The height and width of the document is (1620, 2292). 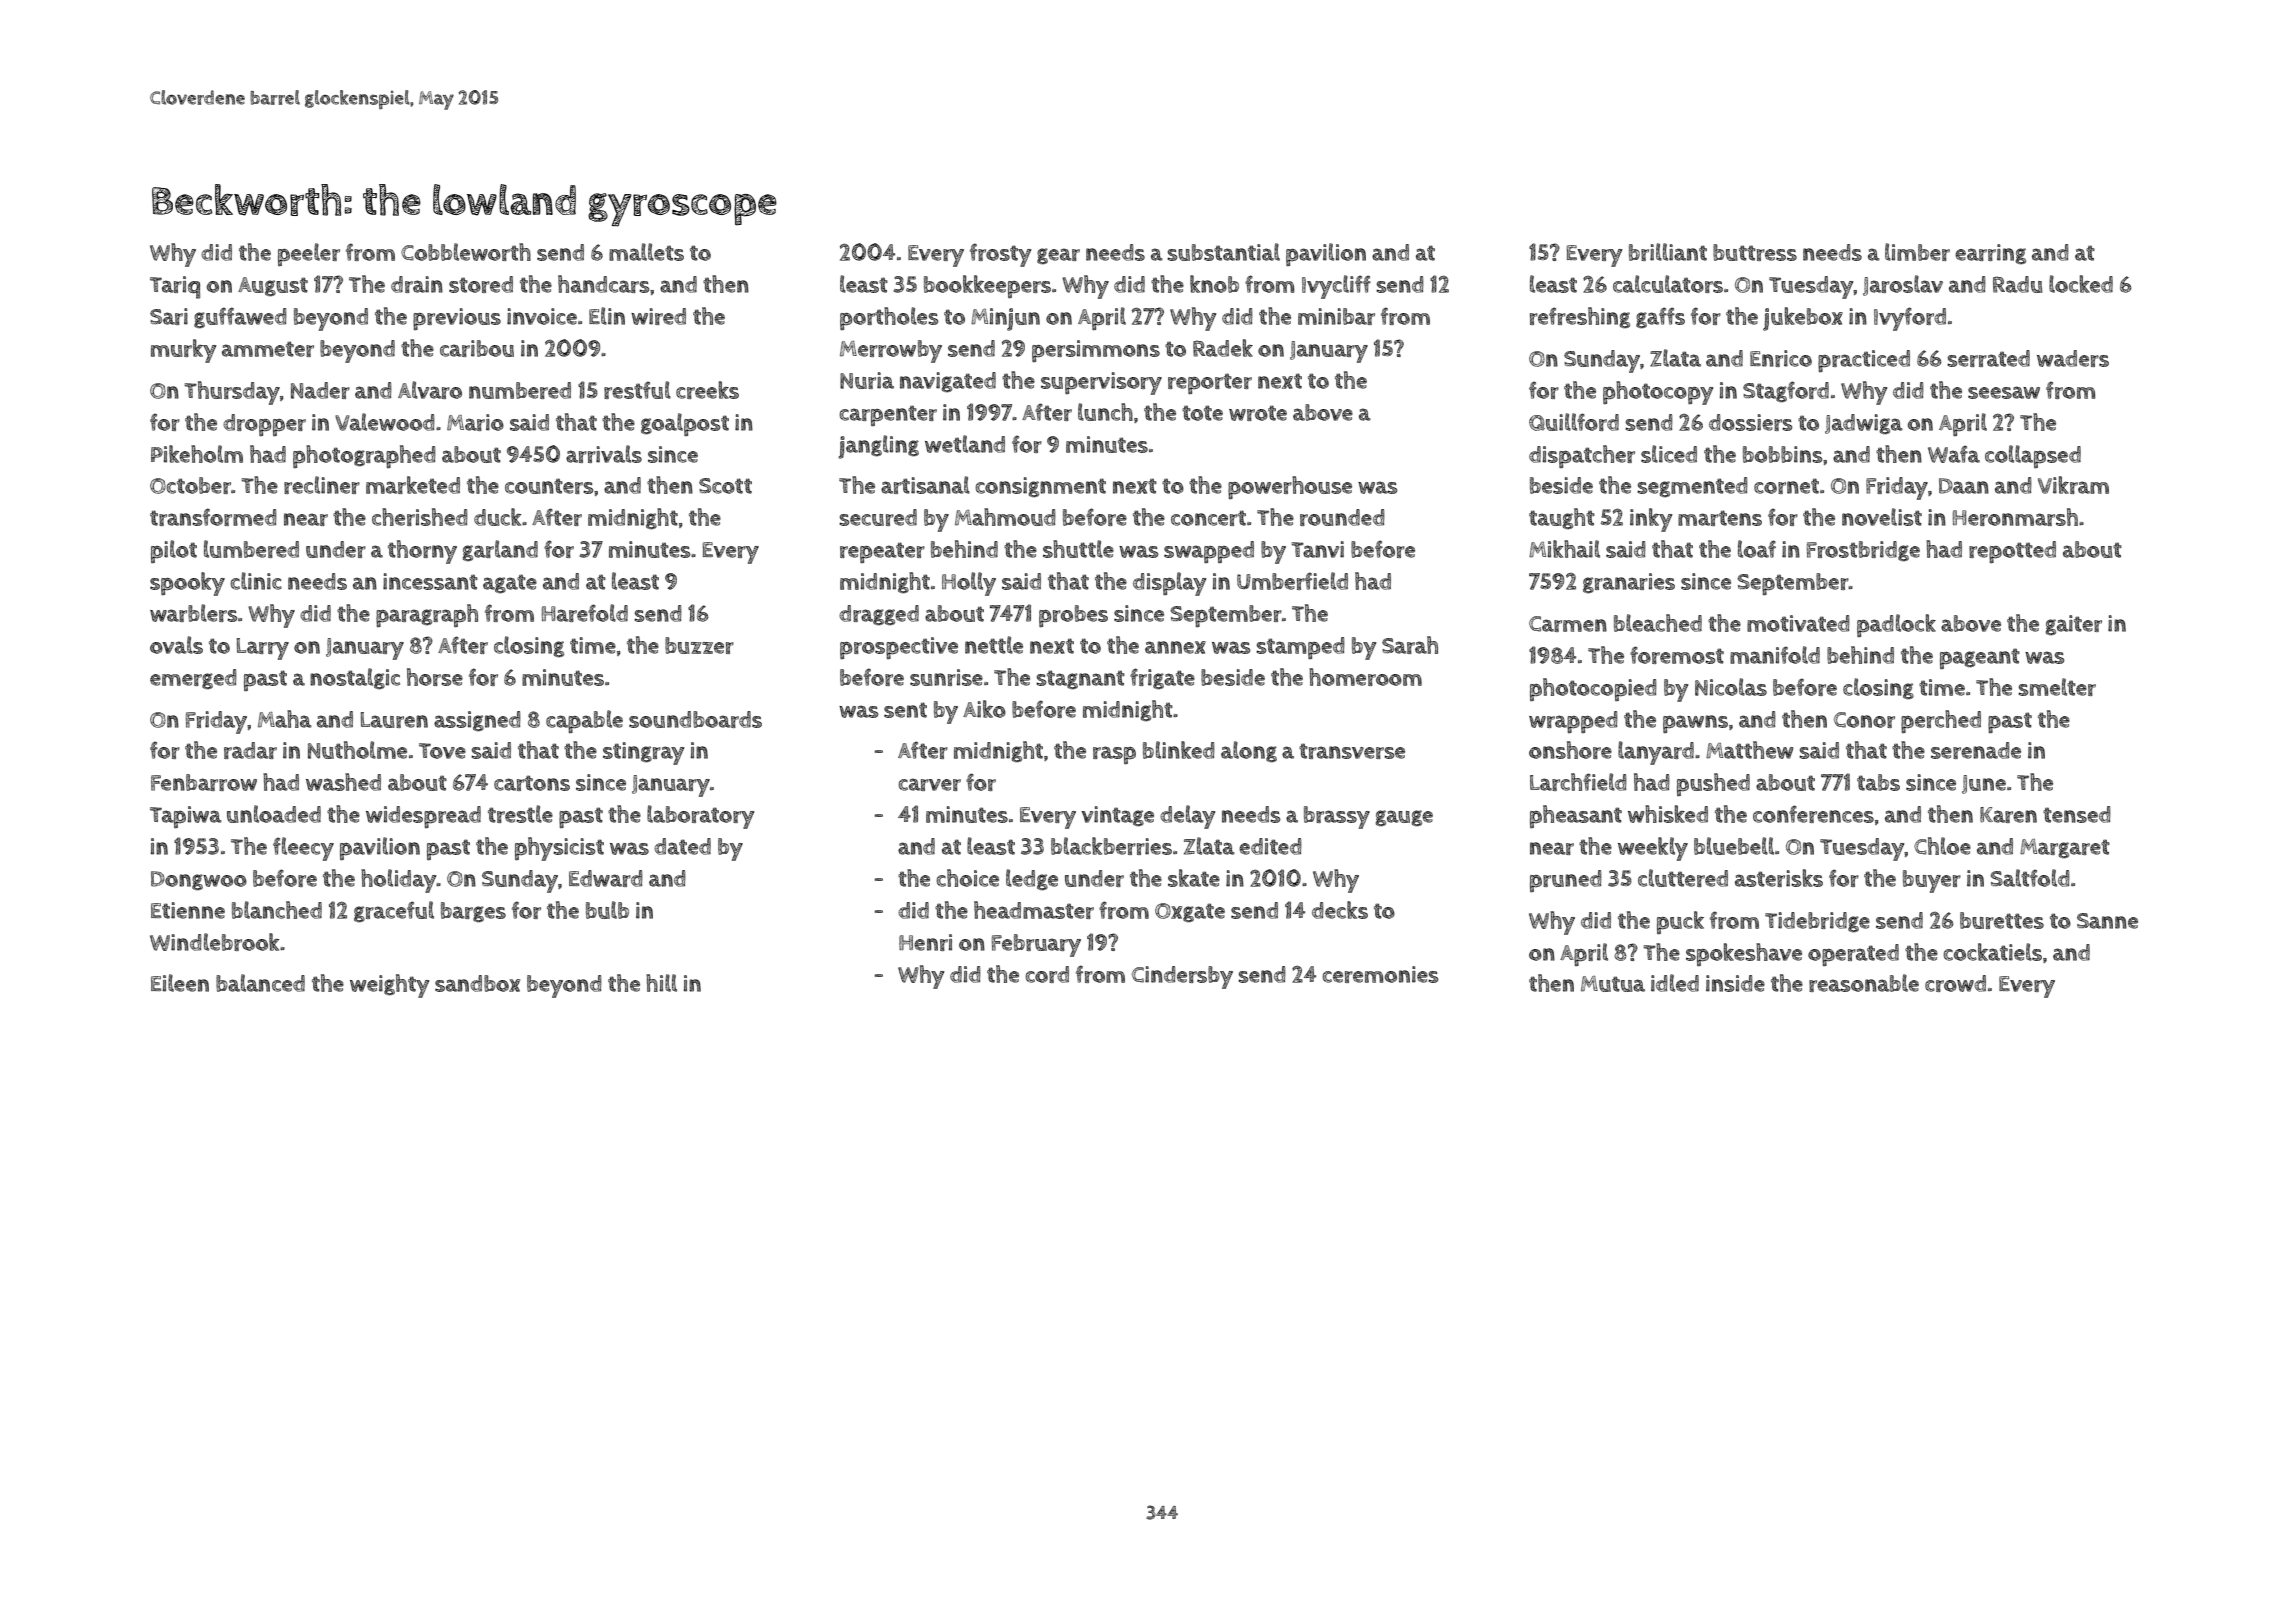 What do you see at coordinates (500, 550) in the document?
I see `garland` at bounding box center [500, 550].
